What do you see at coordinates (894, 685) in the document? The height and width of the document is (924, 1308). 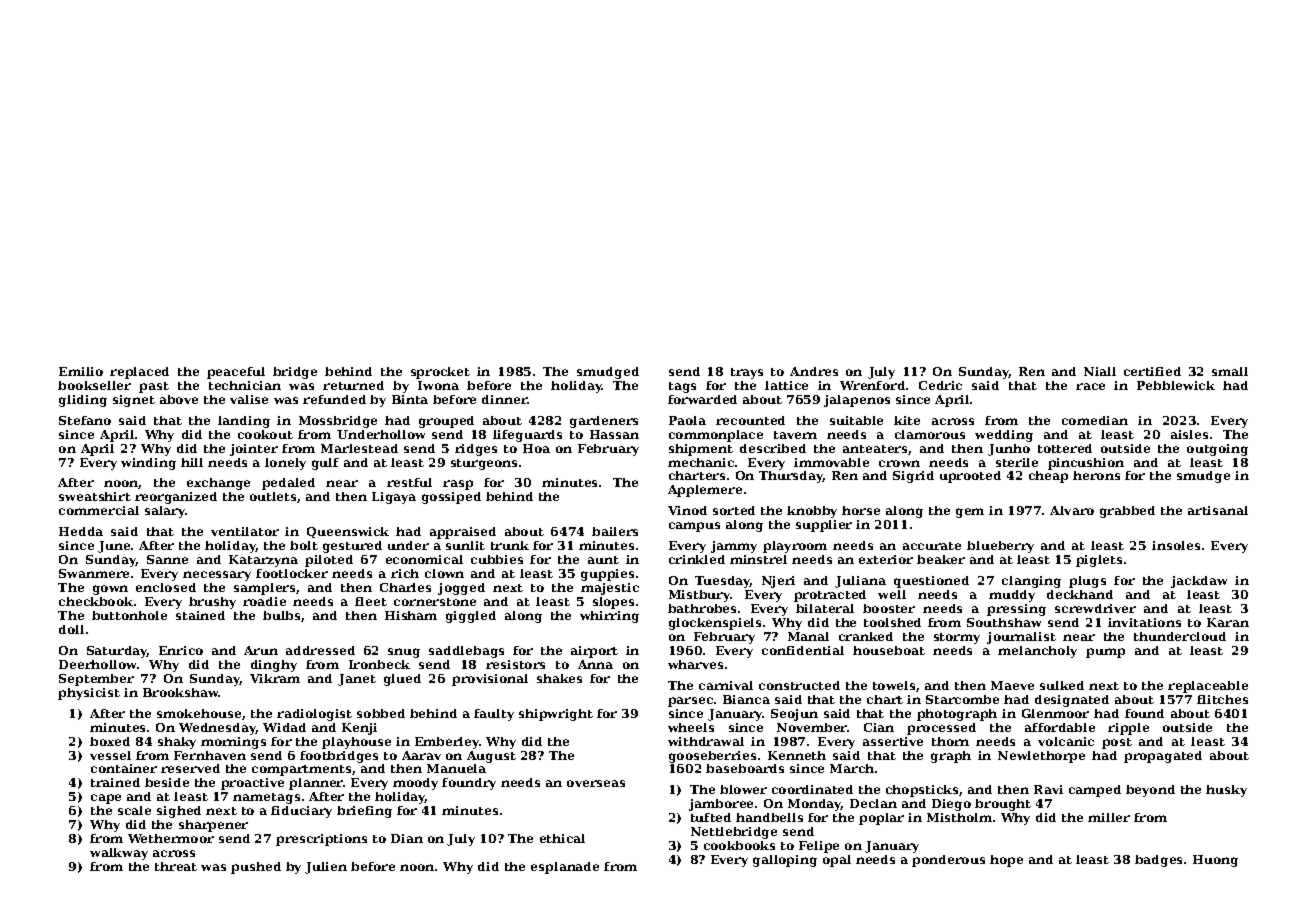 I see `towels` at bounding box center [894, 685].
